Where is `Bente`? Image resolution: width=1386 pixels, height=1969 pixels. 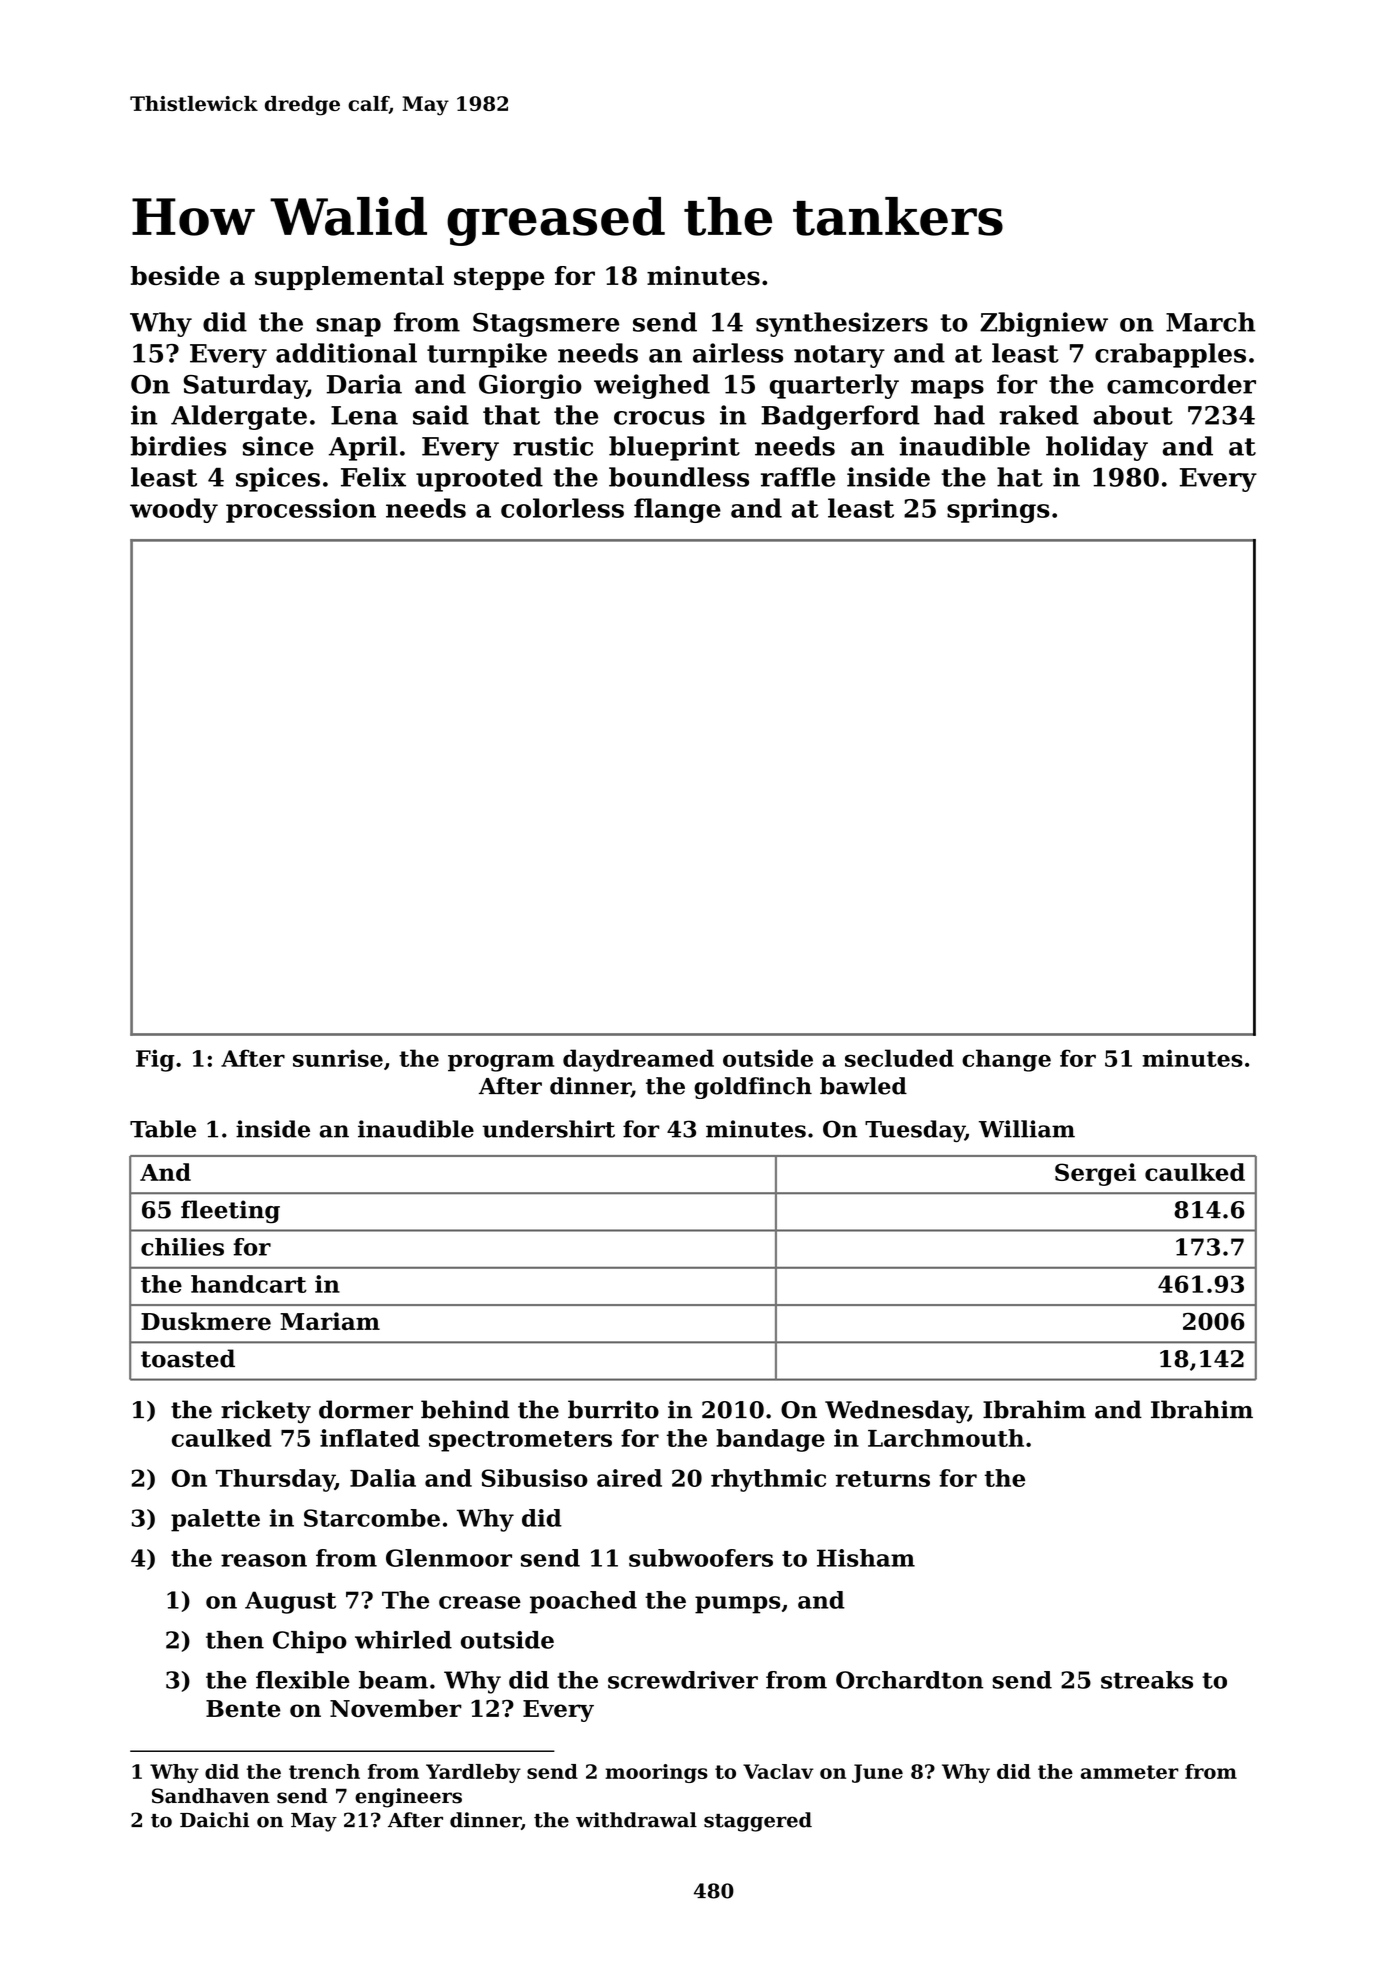 Bente is located at coordinates (243, 1708).
